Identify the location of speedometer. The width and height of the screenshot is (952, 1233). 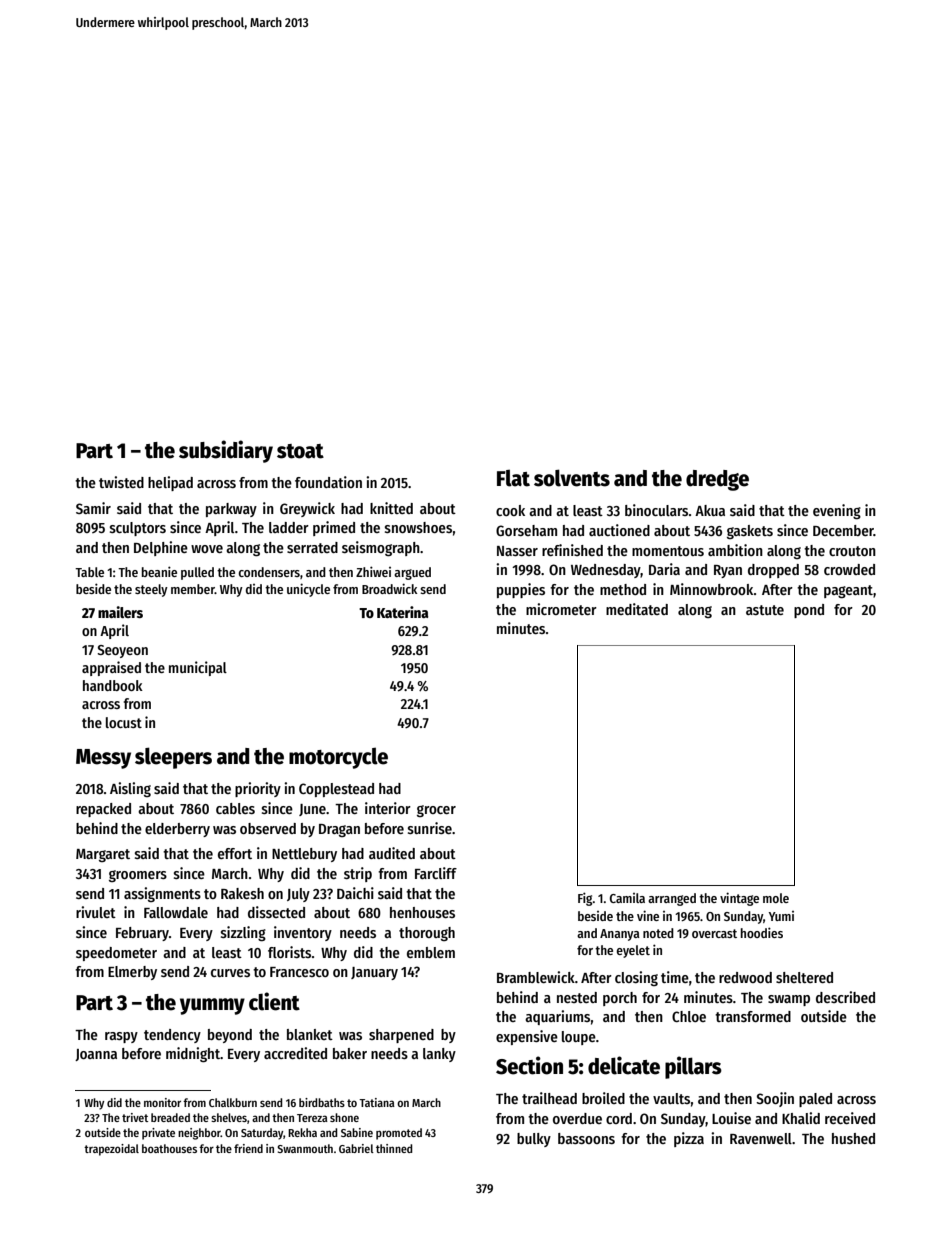
(116, 954).
